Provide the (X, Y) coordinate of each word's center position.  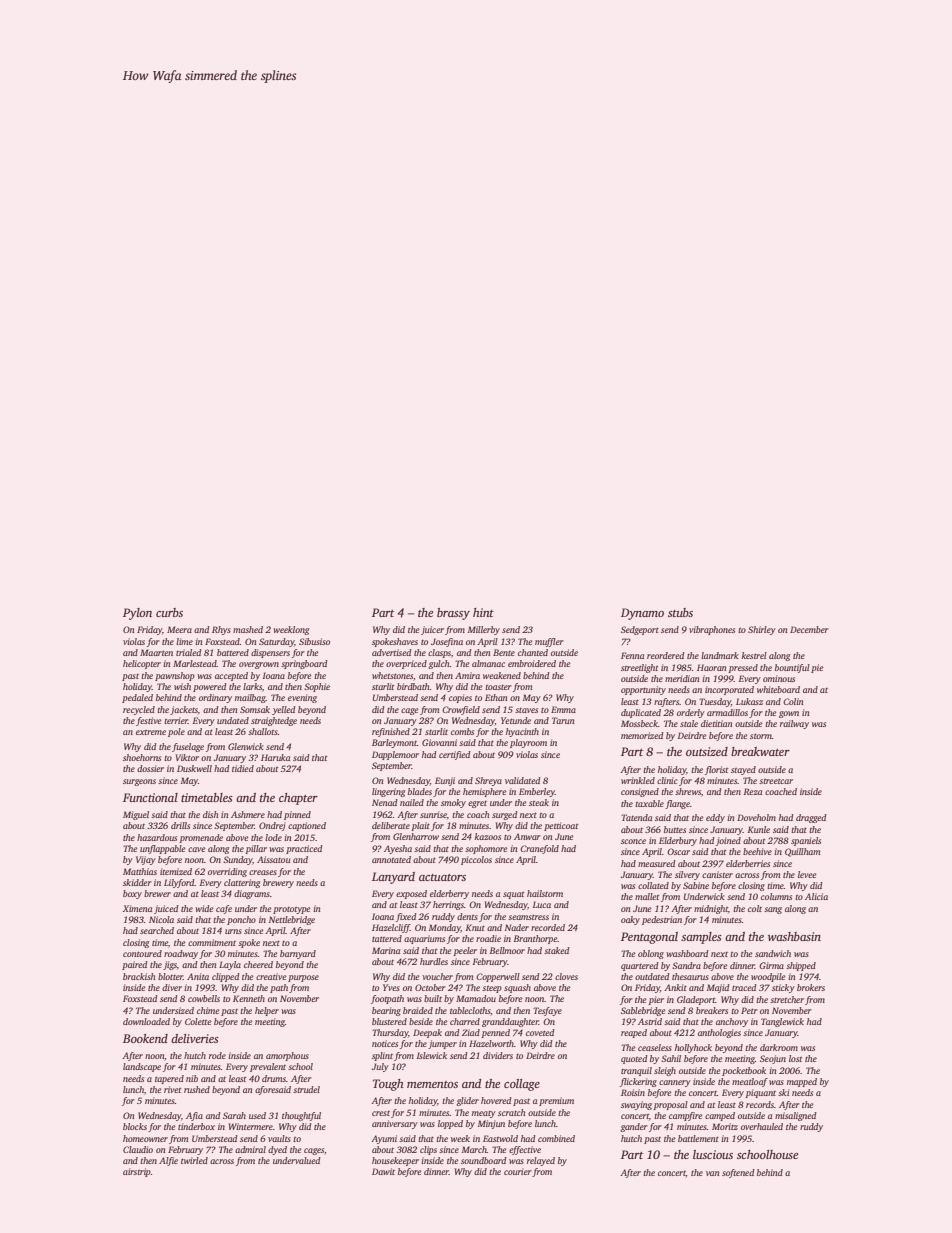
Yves (391, 987)
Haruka (275, 757)
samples (701, 938)
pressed (743, 668)
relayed (541, 1161)
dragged (811, 818)
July (380, 1067)
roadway (181, 954)
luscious (713, 1154)
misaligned (796, 1116)
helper (267, 1011)
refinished (391, 732)
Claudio (138, 1149)
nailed (412, 802)
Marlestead (195, 663)
